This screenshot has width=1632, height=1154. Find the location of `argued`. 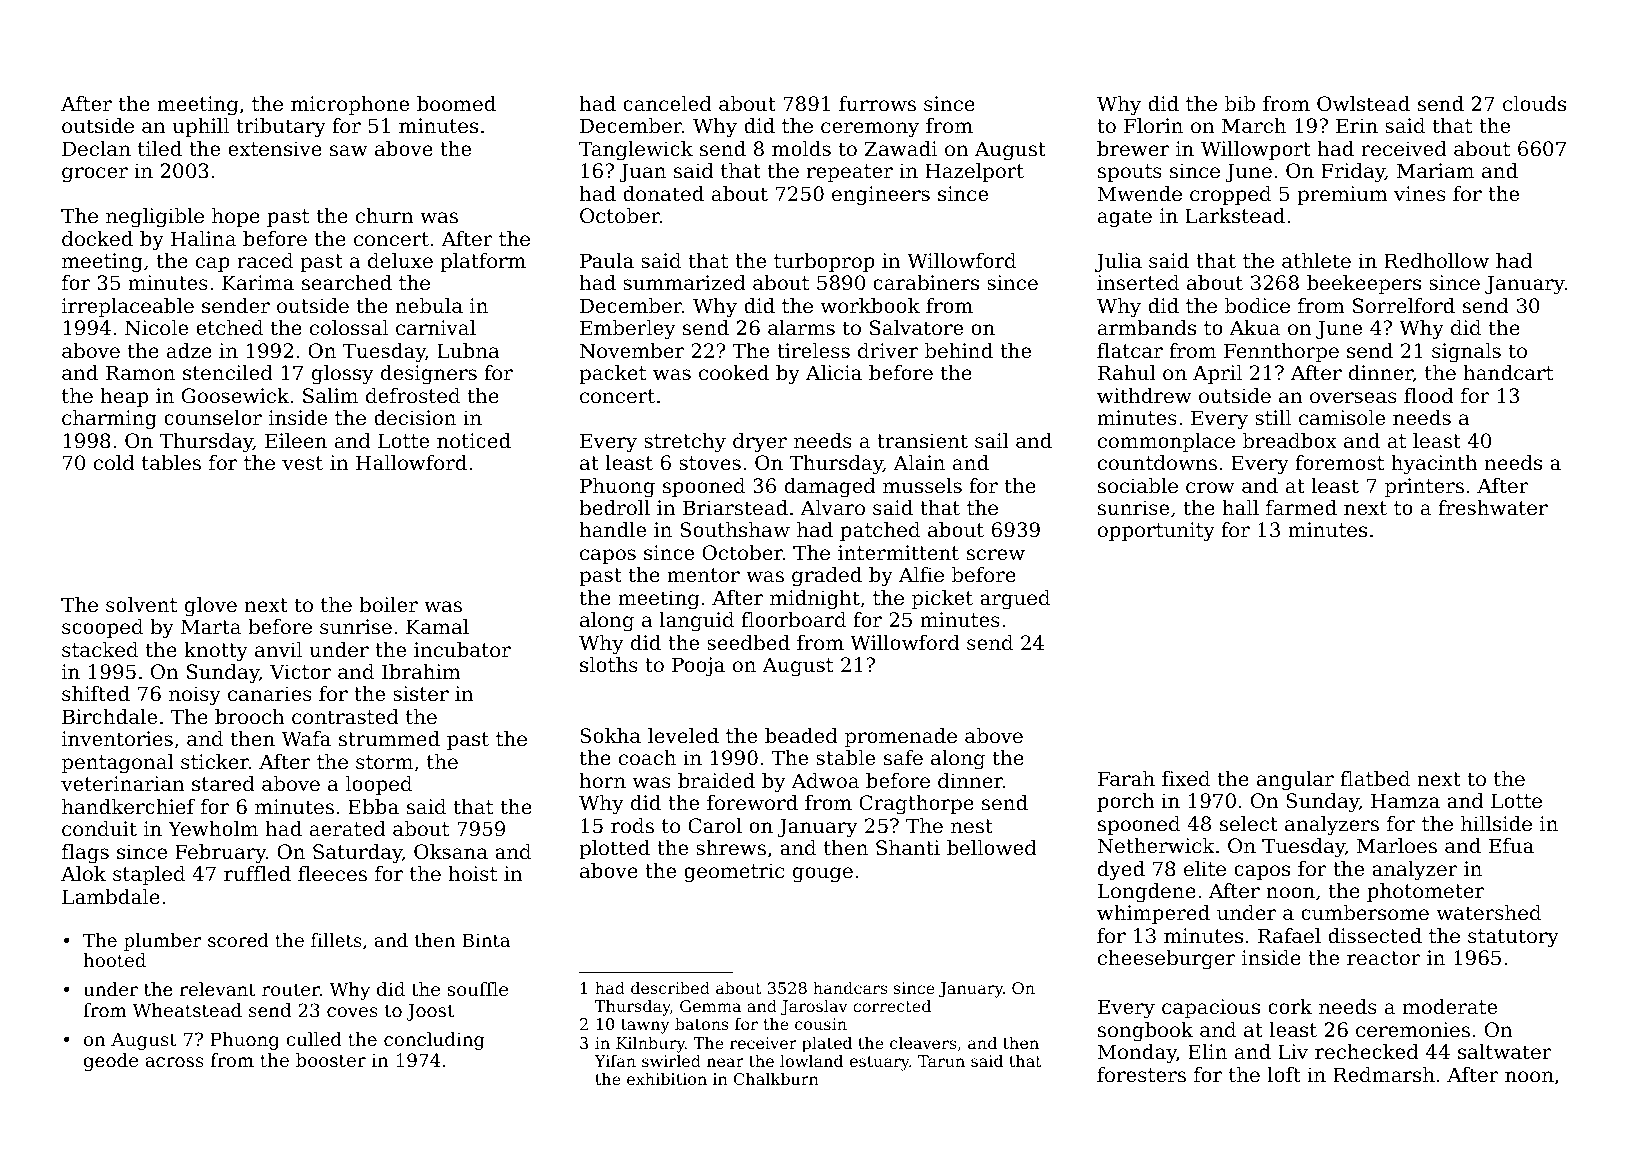

argued is located at coordinates (1015, 600).
